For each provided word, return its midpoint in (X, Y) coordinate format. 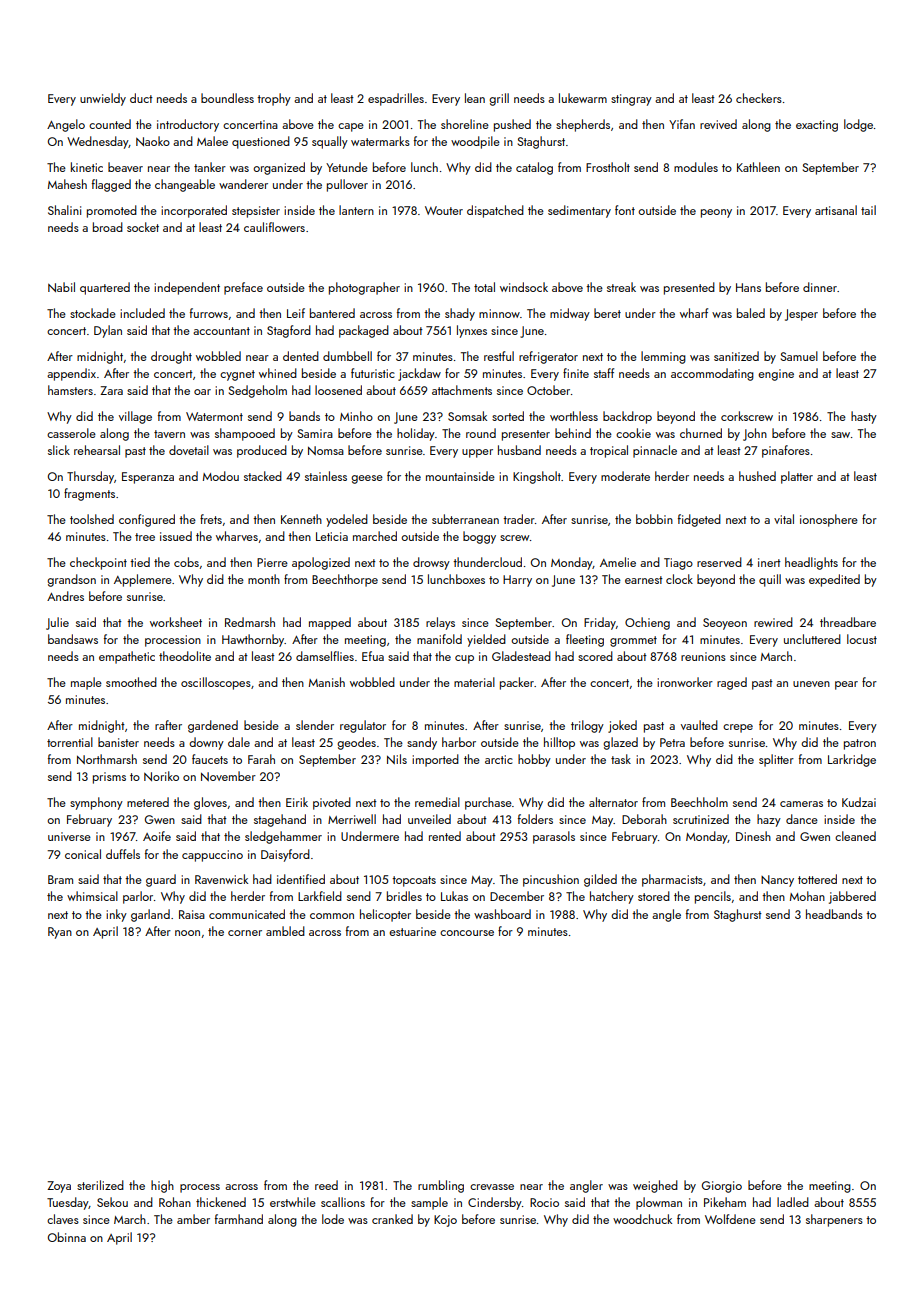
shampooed (245, 434)
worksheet (176, 622)
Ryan (60, 933)
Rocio (544, 1202)
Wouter (444, 210)
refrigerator (548, 357)
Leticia (332, 536)
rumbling (441, 1186)
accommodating (712, 374)
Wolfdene (730, 1219)
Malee (212, 141)
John (755, 434)
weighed (655, 1186)
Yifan (682, 124)
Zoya (59, 1187)
